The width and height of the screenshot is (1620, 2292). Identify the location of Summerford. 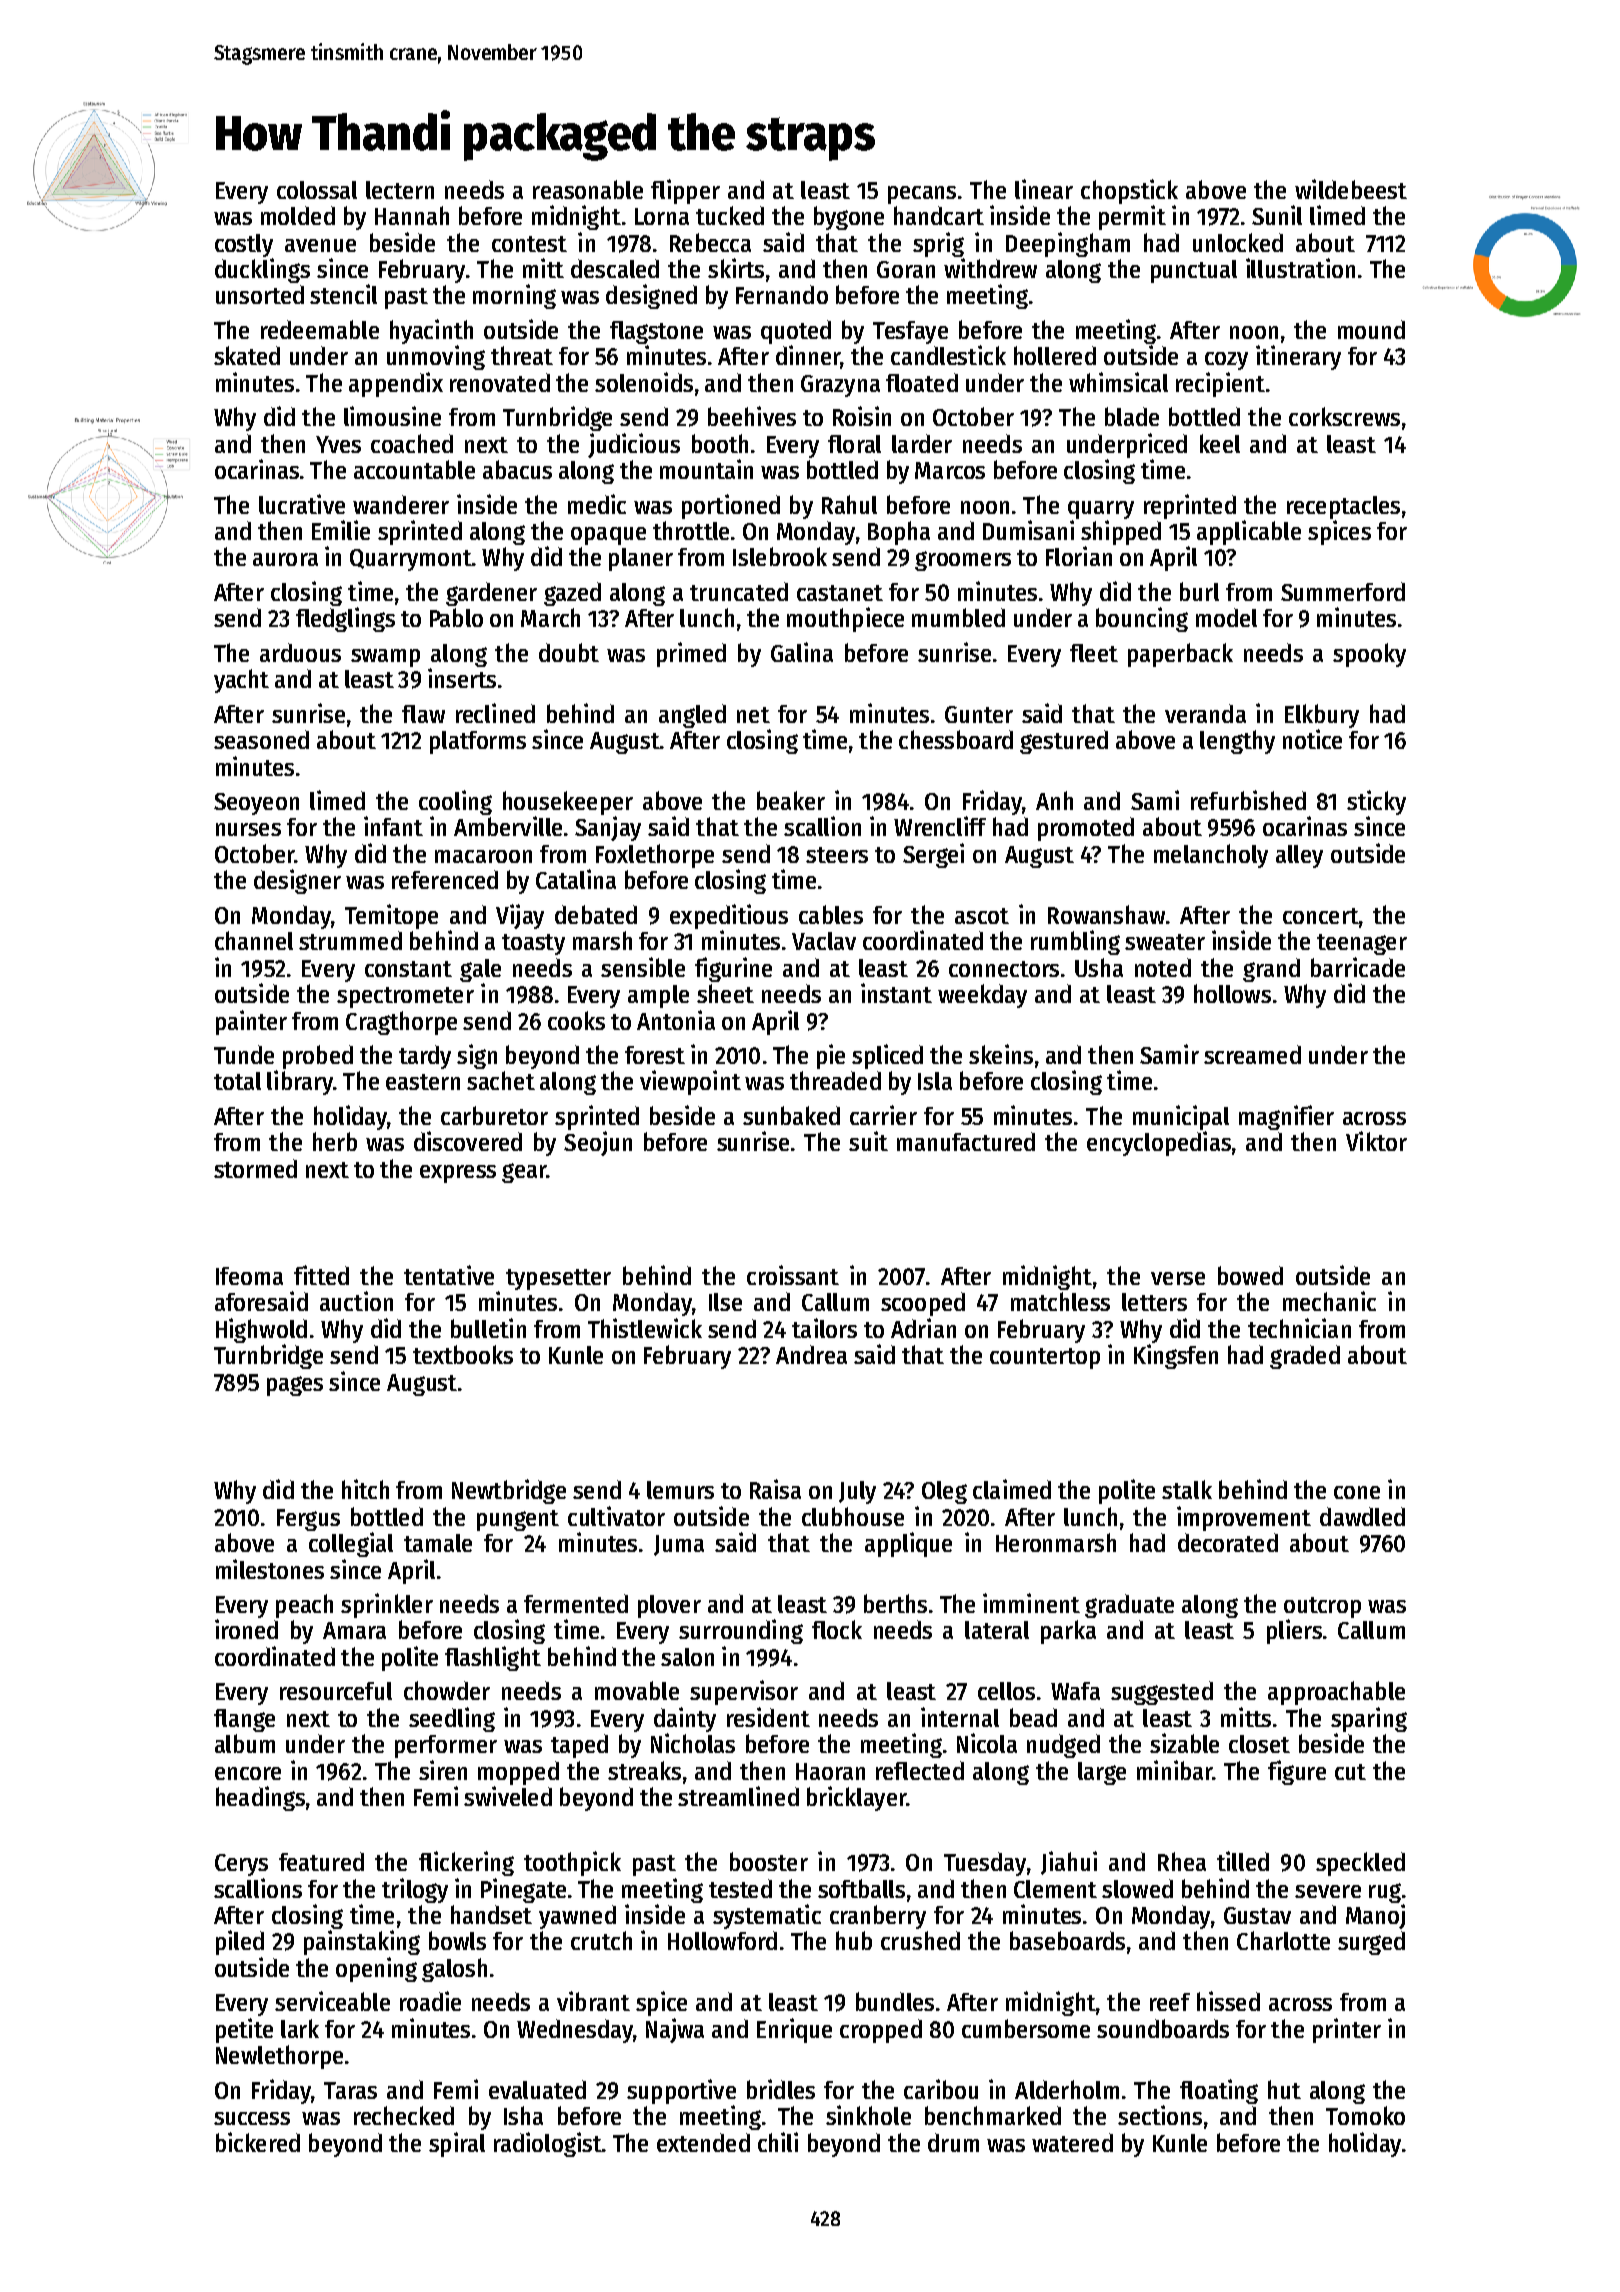
(1343, 591).
